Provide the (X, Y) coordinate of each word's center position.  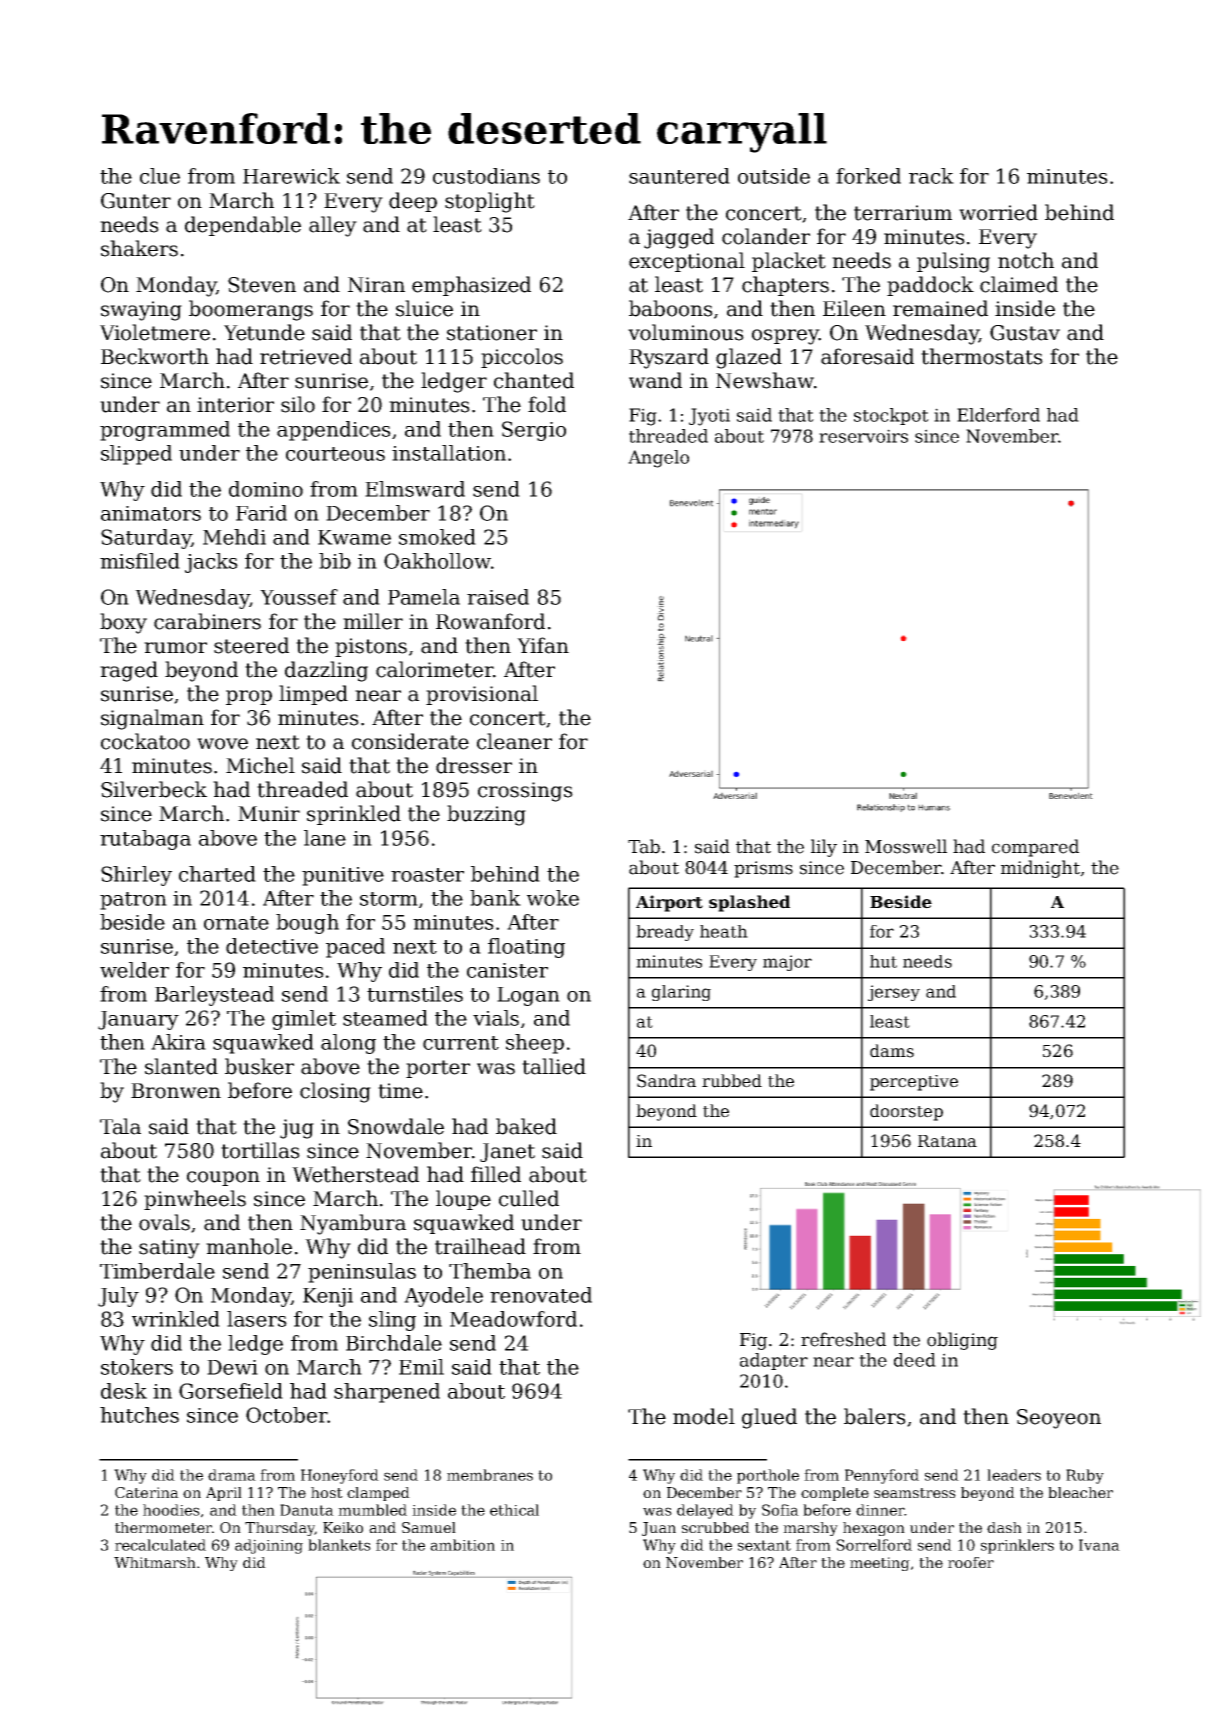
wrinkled (176, 1319)
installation (449, 453)
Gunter (136, 201)
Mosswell (906, 846)
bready (665, 933)
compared (1035, 848)
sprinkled (354, 815)
